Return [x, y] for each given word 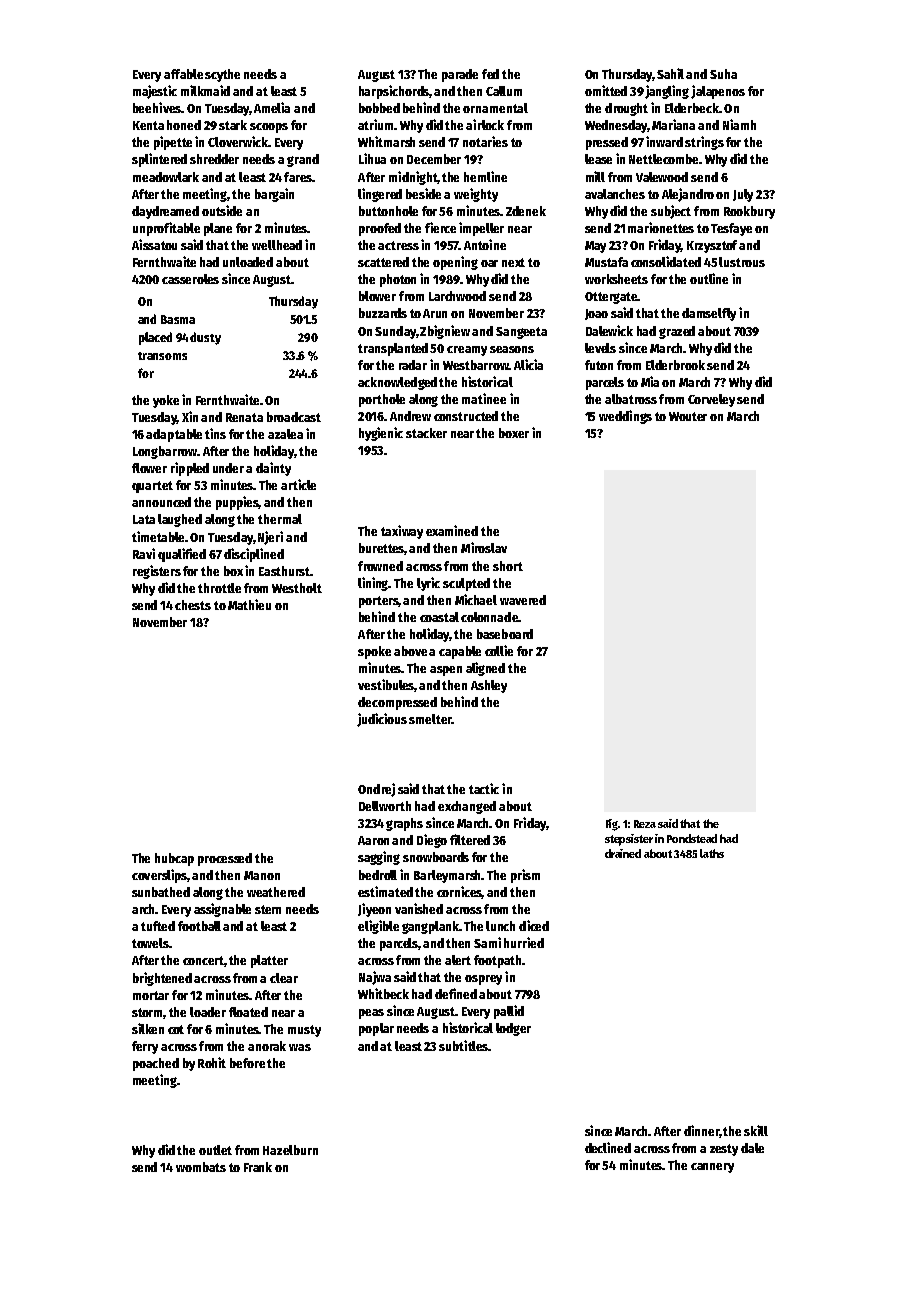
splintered [159, 160]
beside [423, 193]
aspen [446, 671]
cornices [459, 892]
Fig [612, 825]
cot [176, 1029]
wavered [523, 600]
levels [600, 348]
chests [193, 605]
